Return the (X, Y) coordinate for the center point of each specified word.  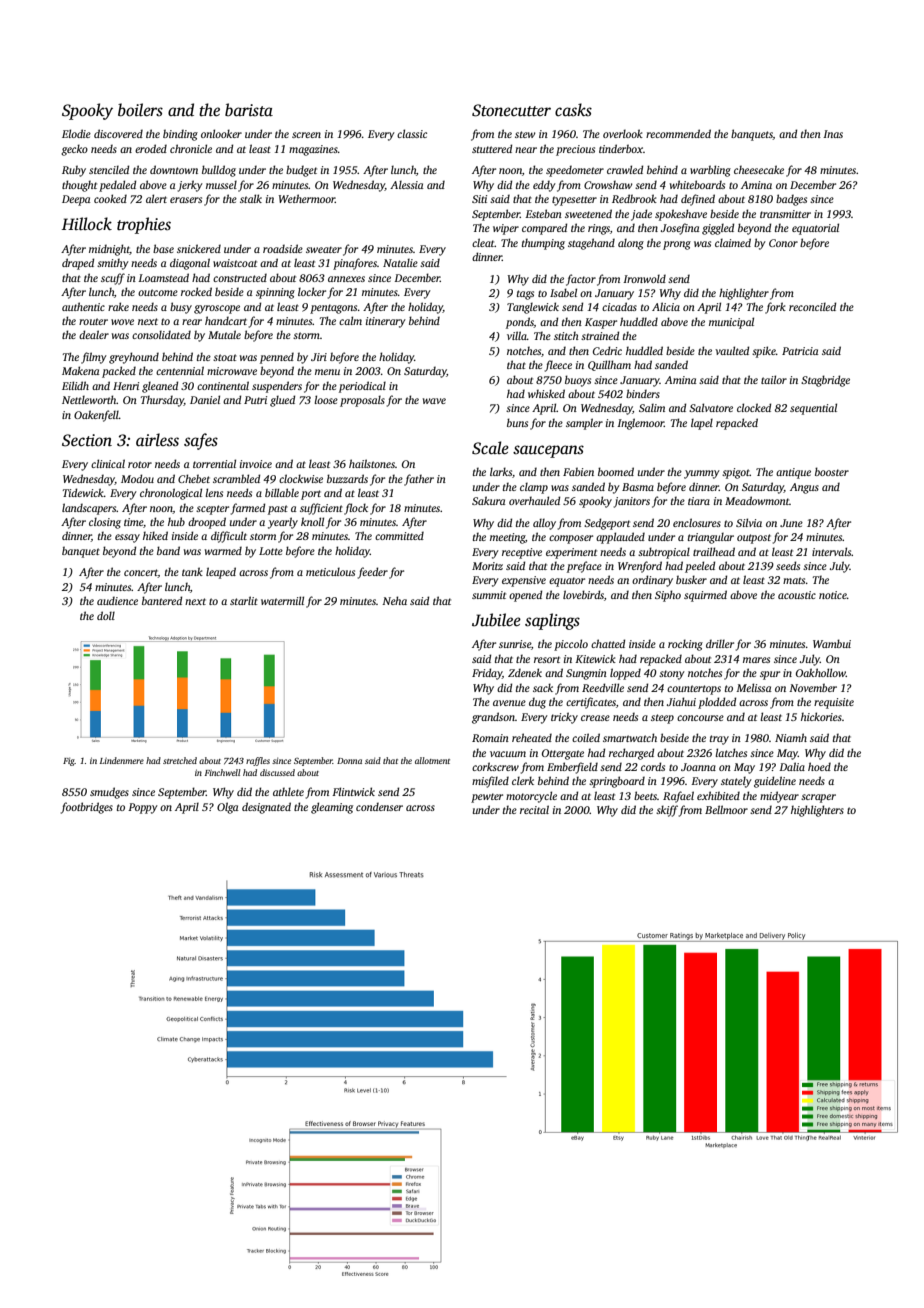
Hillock (87, 223)
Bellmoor (726, 809)
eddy (544, 186)
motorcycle (531, 797)
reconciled (812, 306)
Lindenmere (122, 760)
